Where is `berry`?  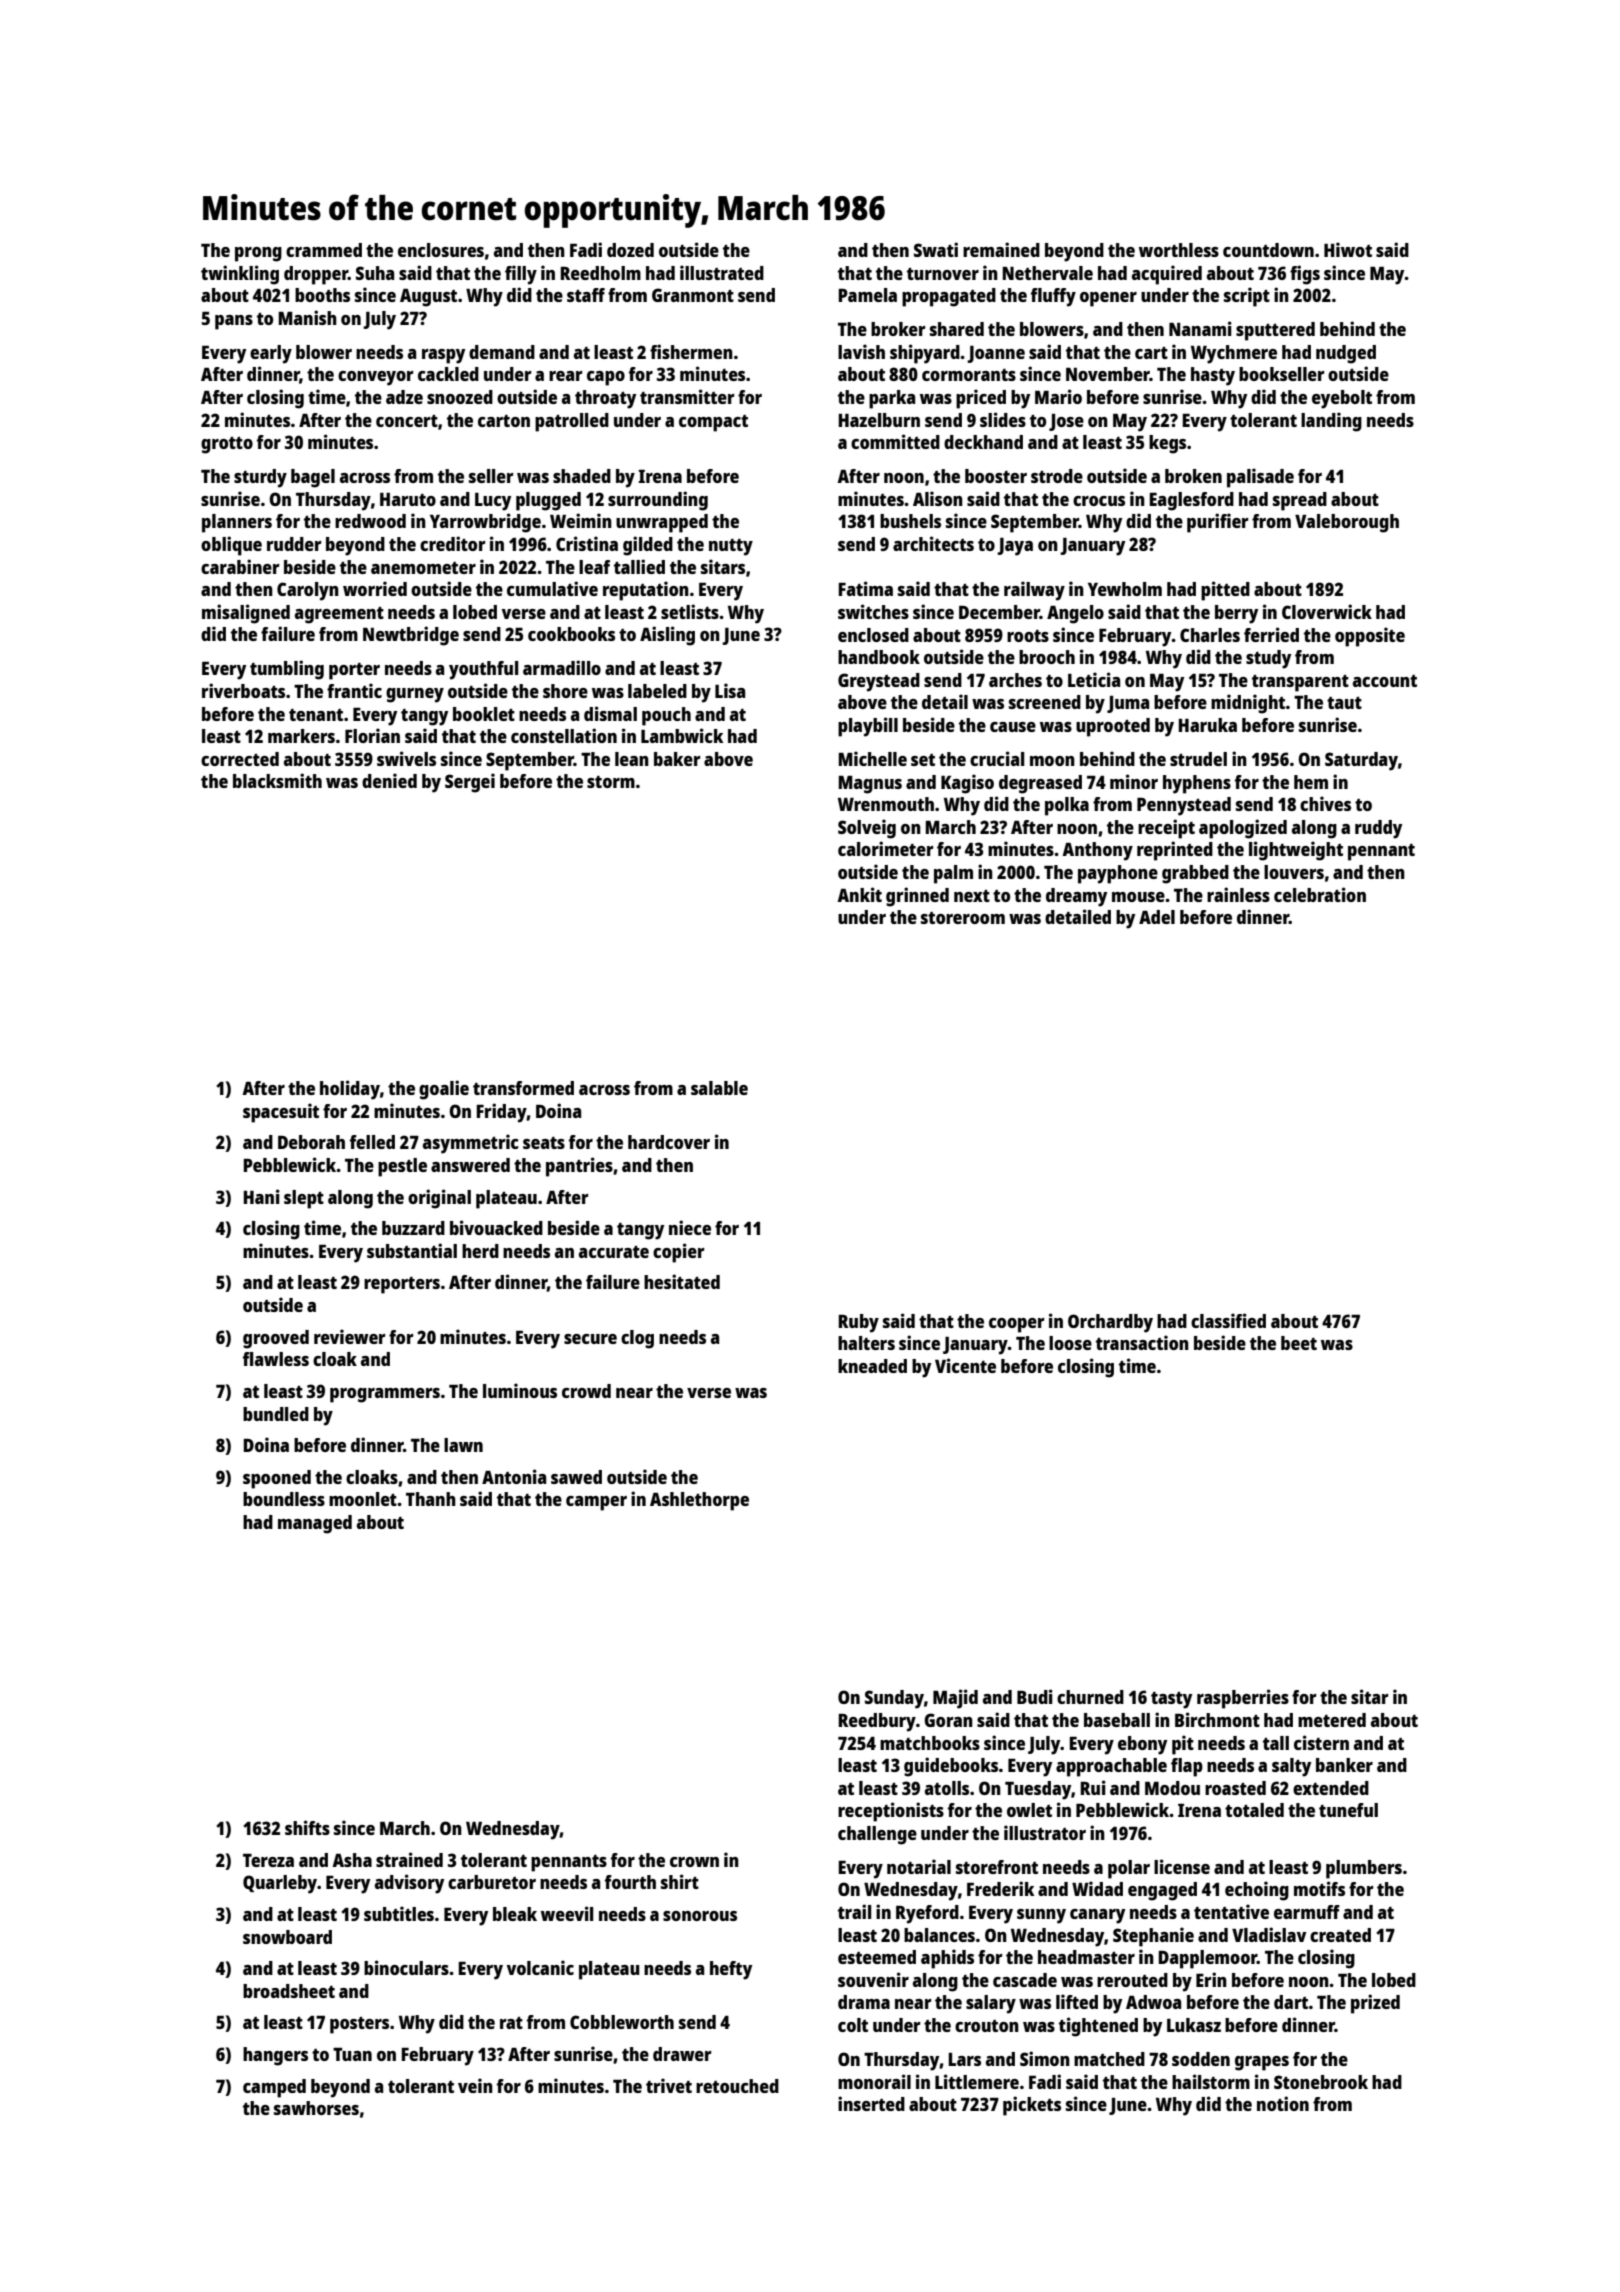
berry is located at coordinates (1236, 614).
